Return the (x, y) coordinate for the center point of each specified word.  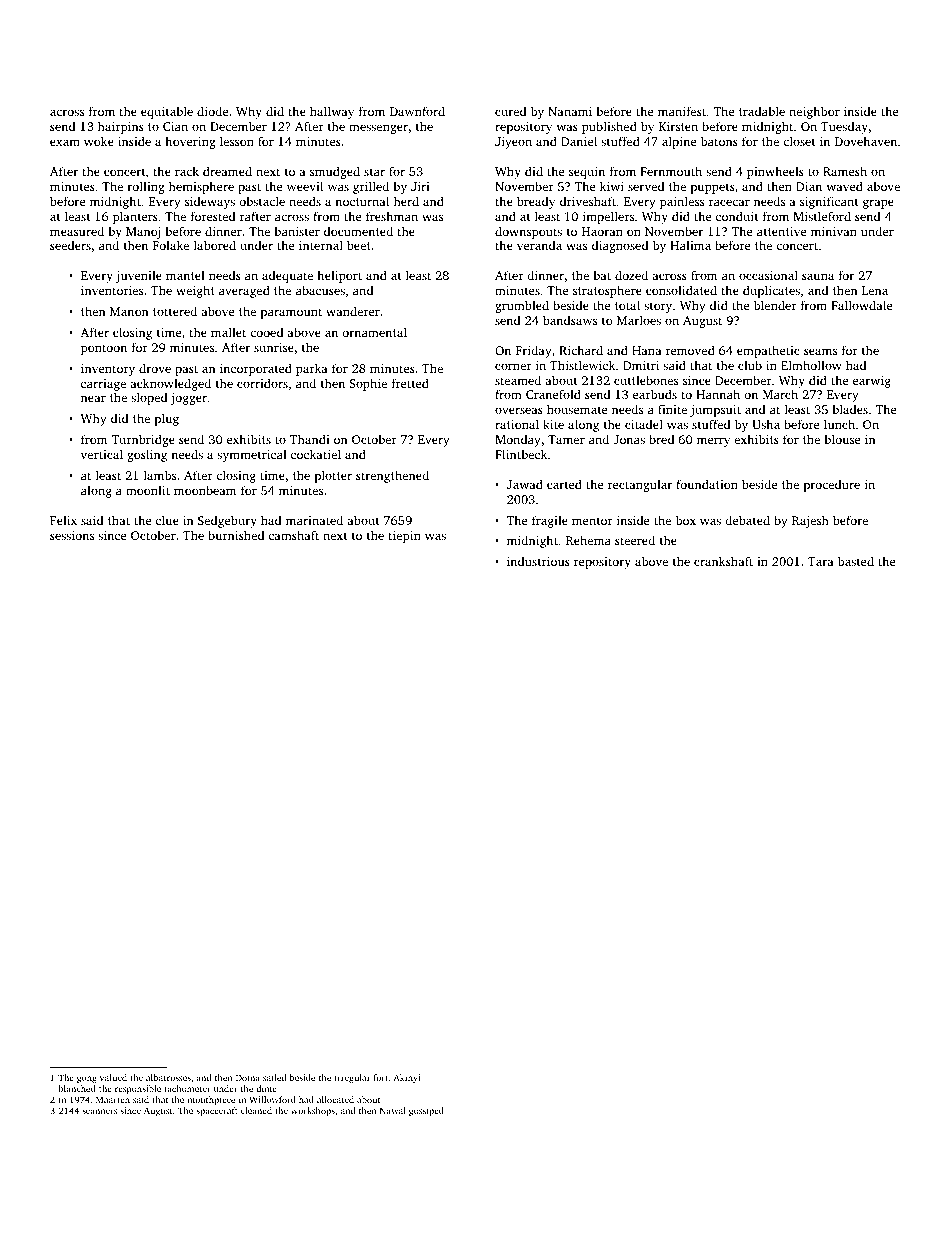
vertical (102, 454)
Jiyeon (513, 143)
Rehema (588, 540)
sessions (72, 535)
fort (381, 1077)
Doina (248, 1077)
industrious (538, 561)
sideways (210, 202)
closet (799, 141)
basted (856, 561)
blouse (842, 439)
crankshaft (723, 561)
